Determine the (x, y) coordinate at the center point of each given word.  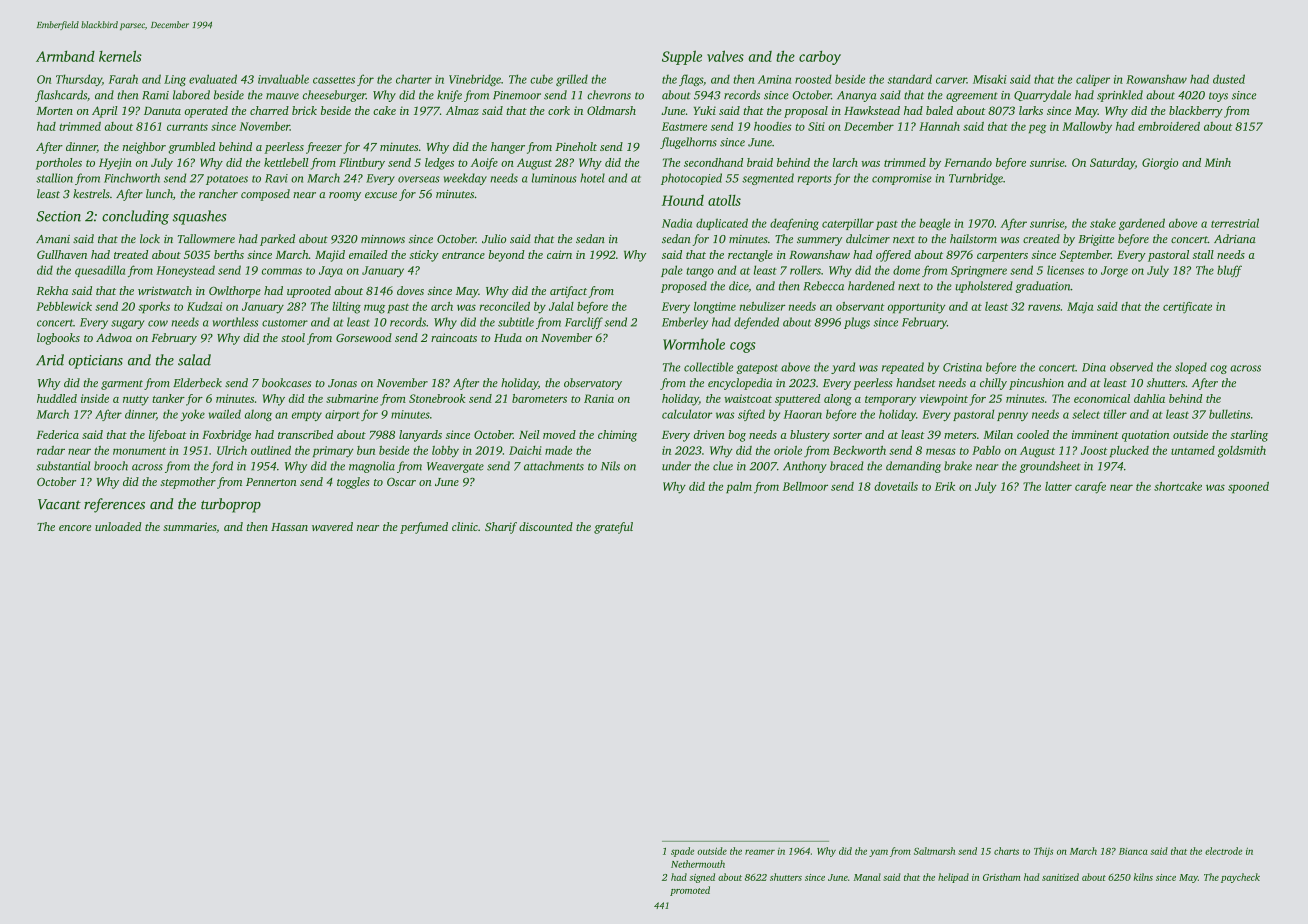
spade (682, 852)
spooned (1248, 487)
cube (541, 79)
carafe (1090, 488)
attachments (554, 466)
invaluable (283, 79)
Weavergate (455, 467)
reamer (760, 852)
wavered (332, 526)
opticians (95, 362)
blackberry (1196, 112)
